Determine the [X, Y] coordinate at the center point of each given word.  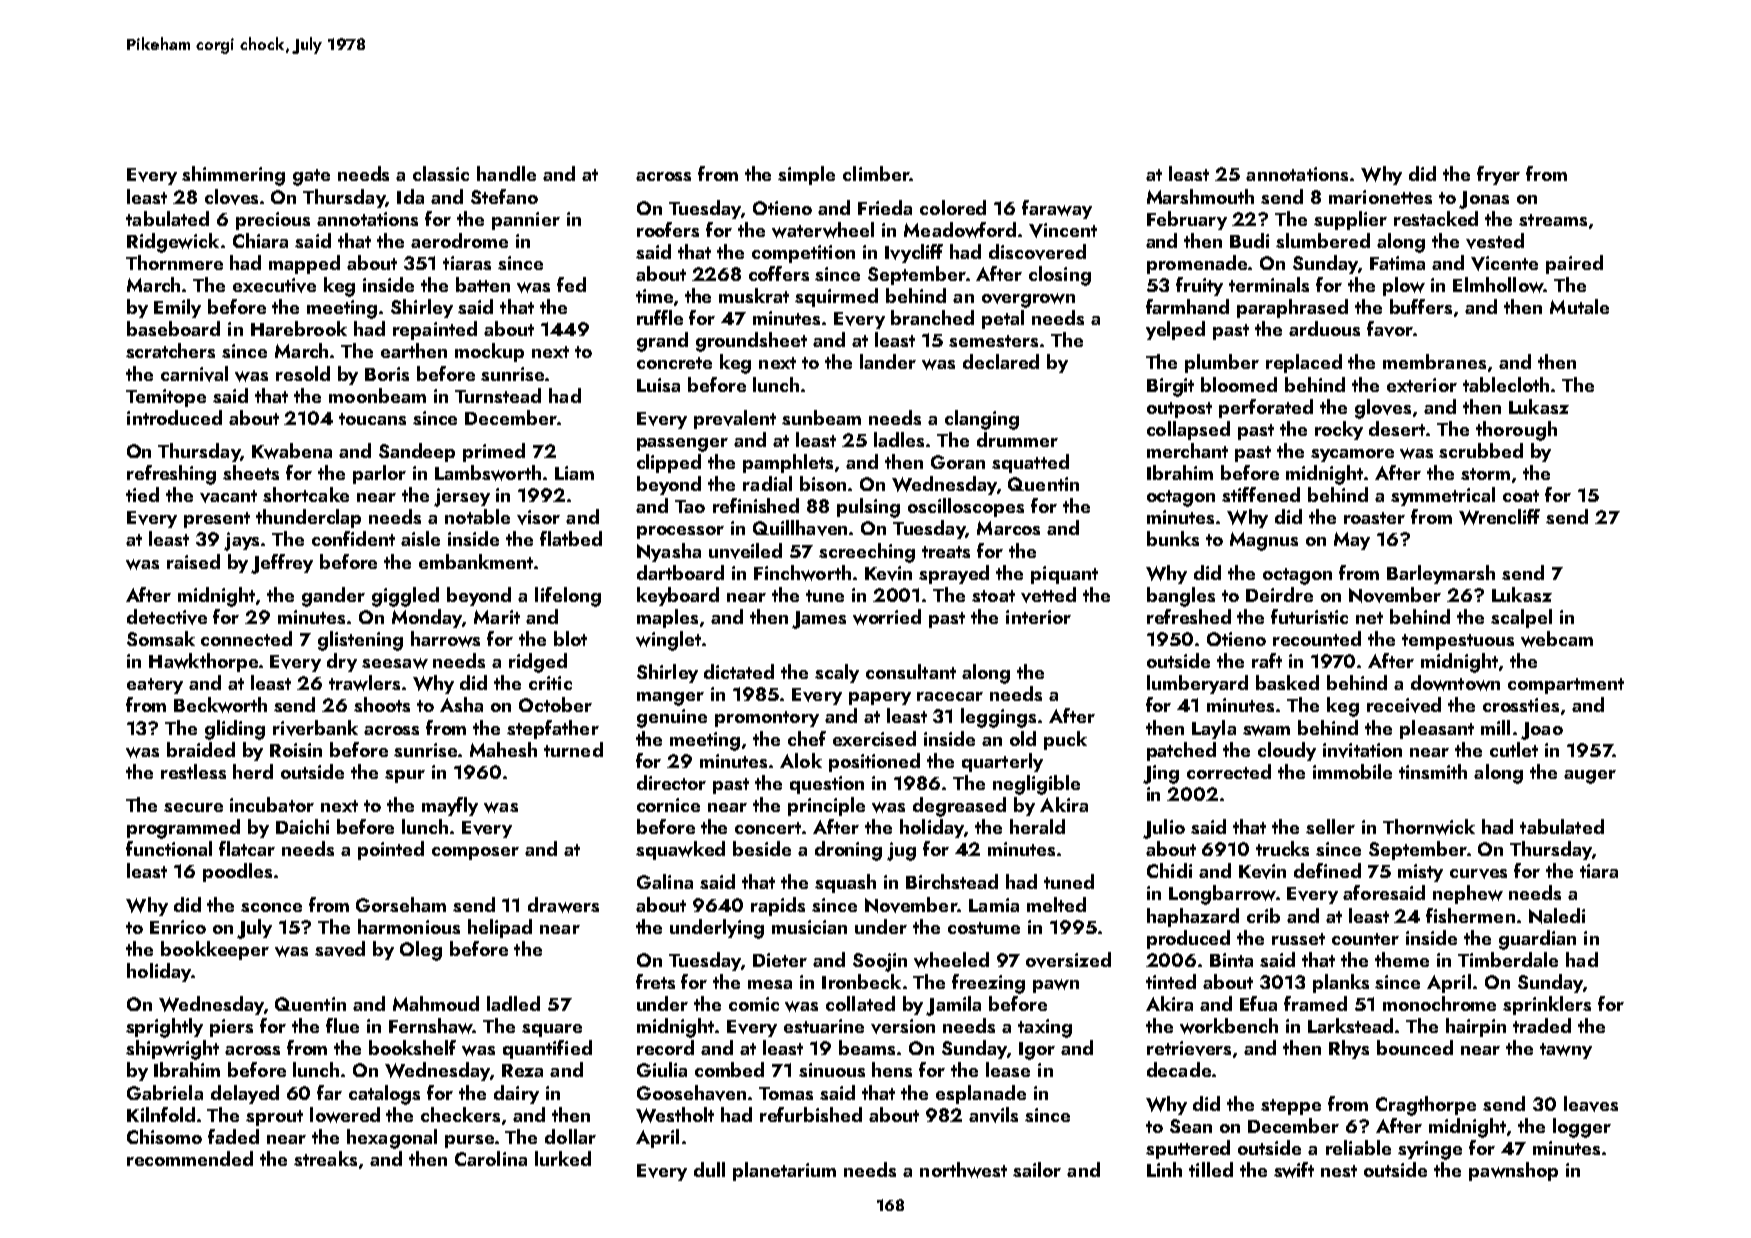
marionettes [1380, 197]
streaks [325, 1158]
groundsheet [751, 342]
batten [483, 284]
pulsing [868, 508]
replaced [1304, 363]
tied [142, 494]
